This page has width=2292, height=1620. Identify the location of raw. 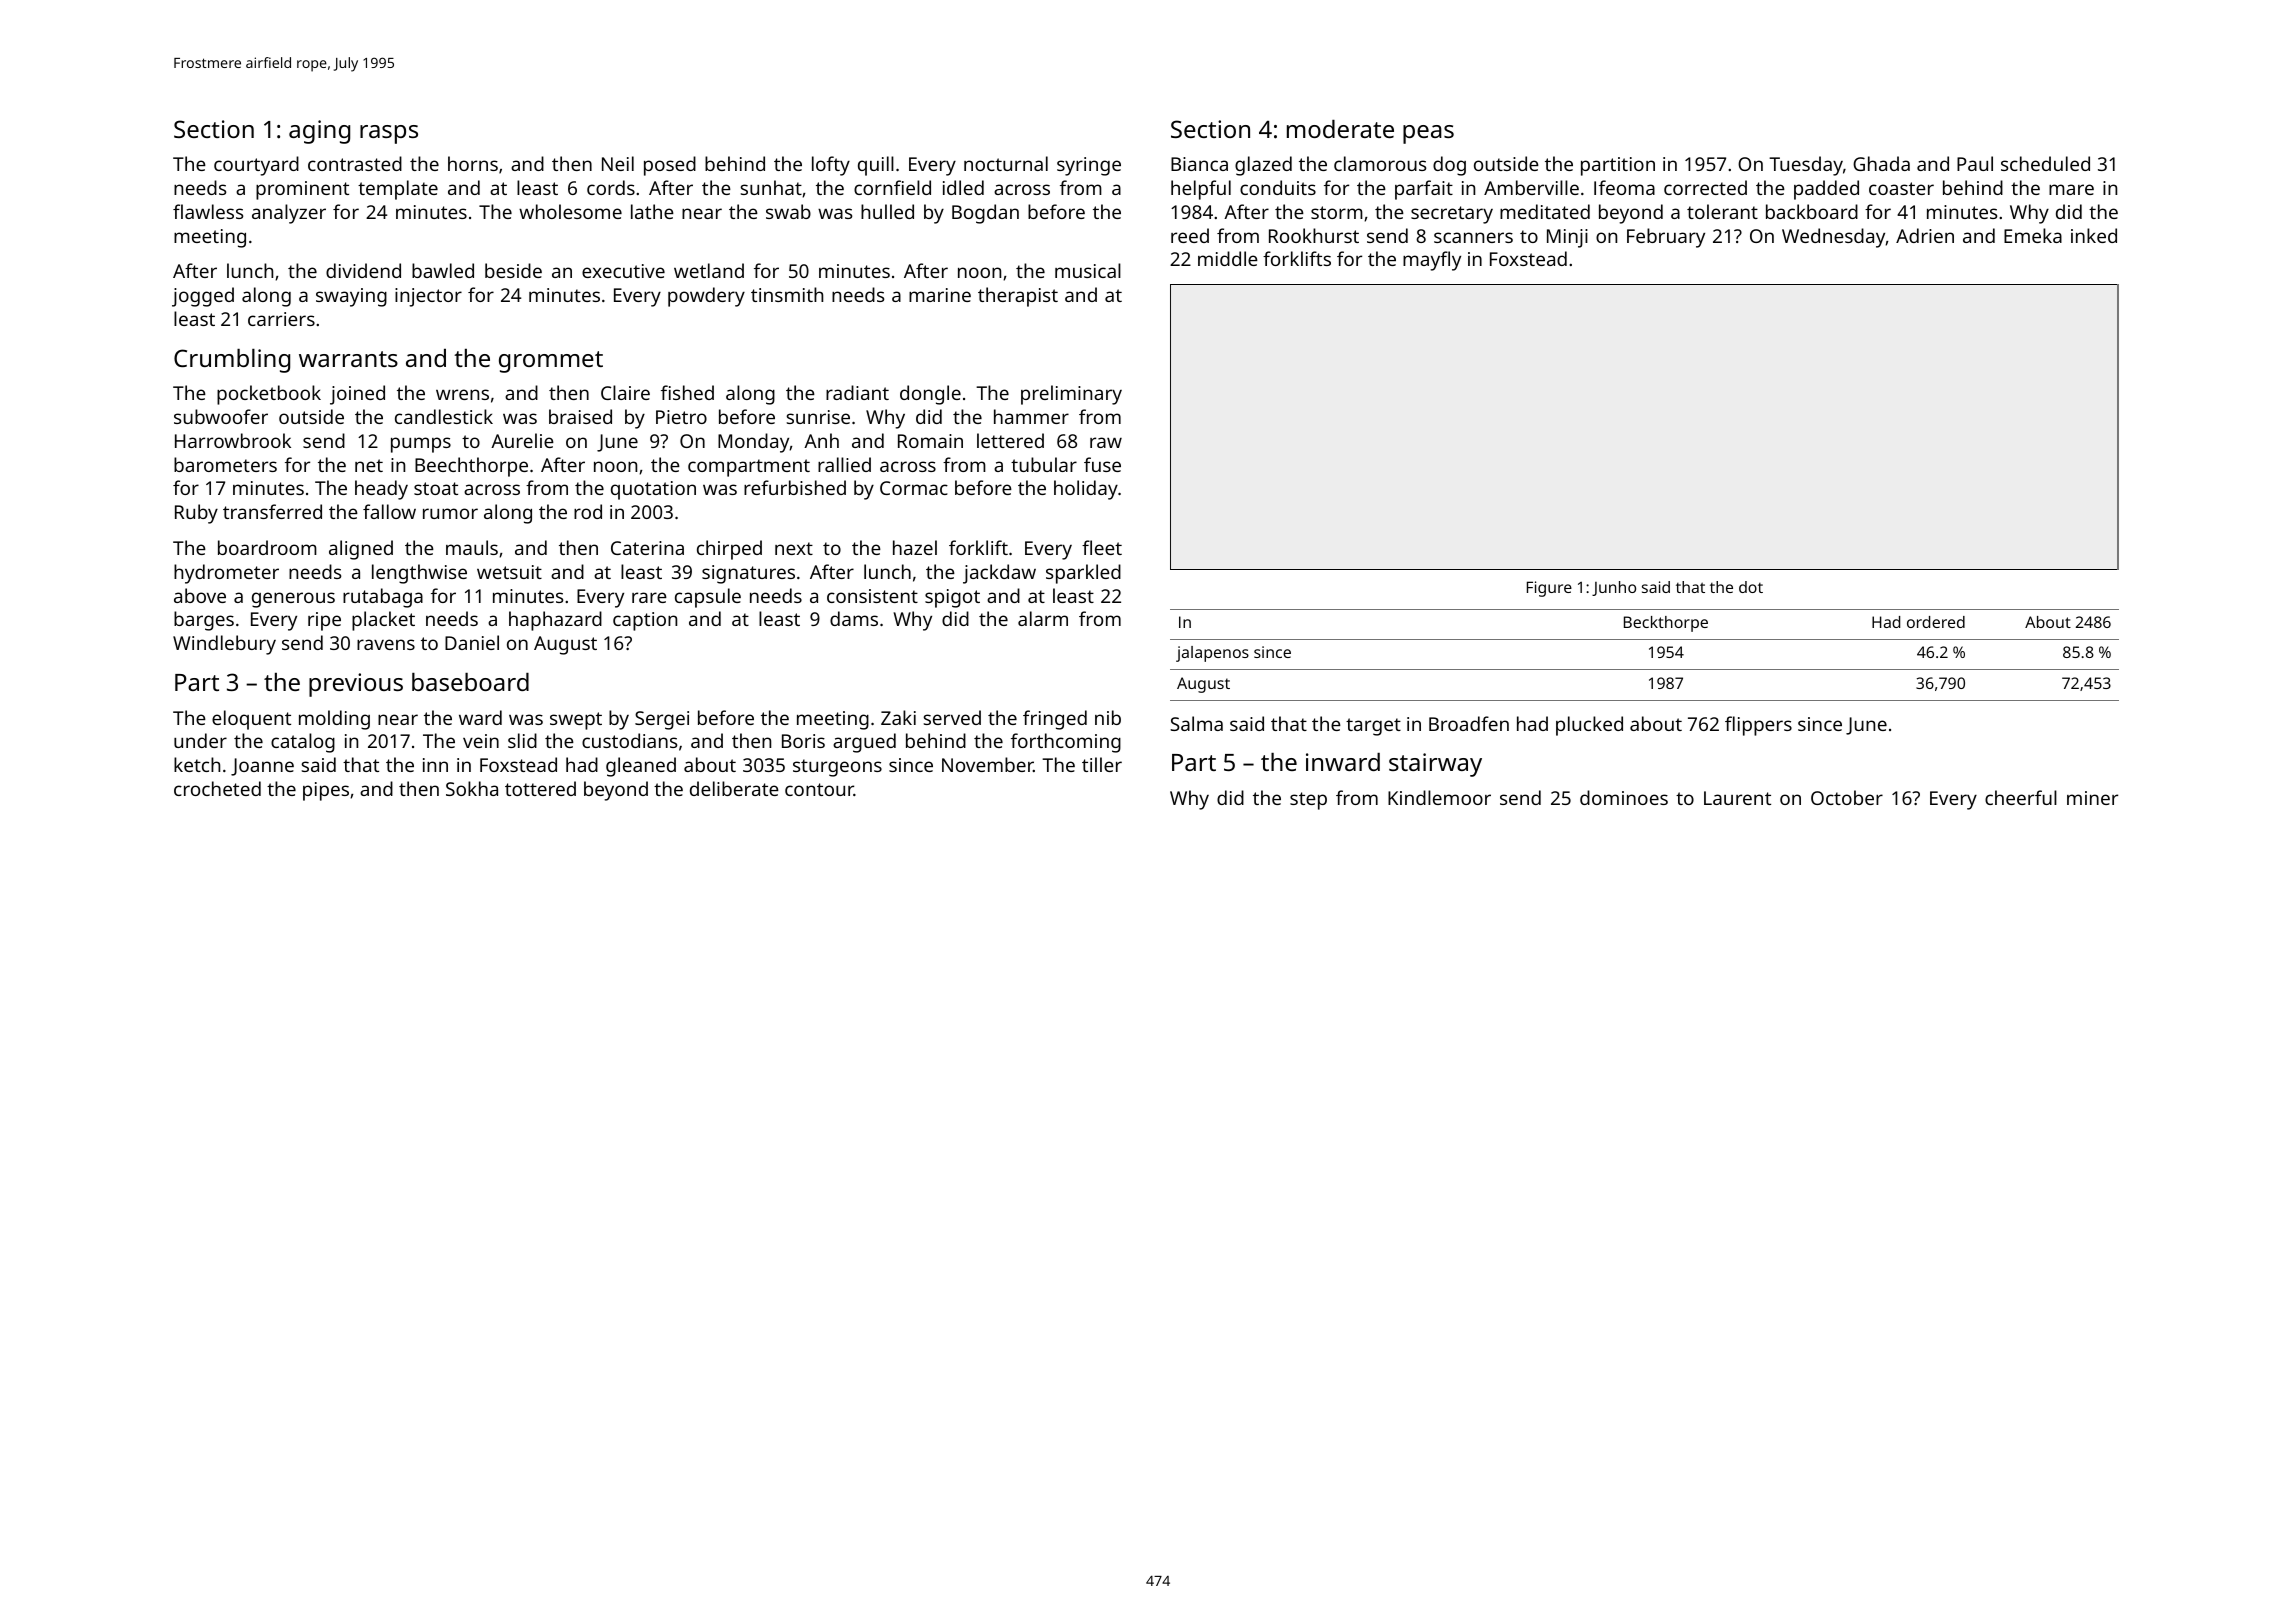
(1106, 442).
